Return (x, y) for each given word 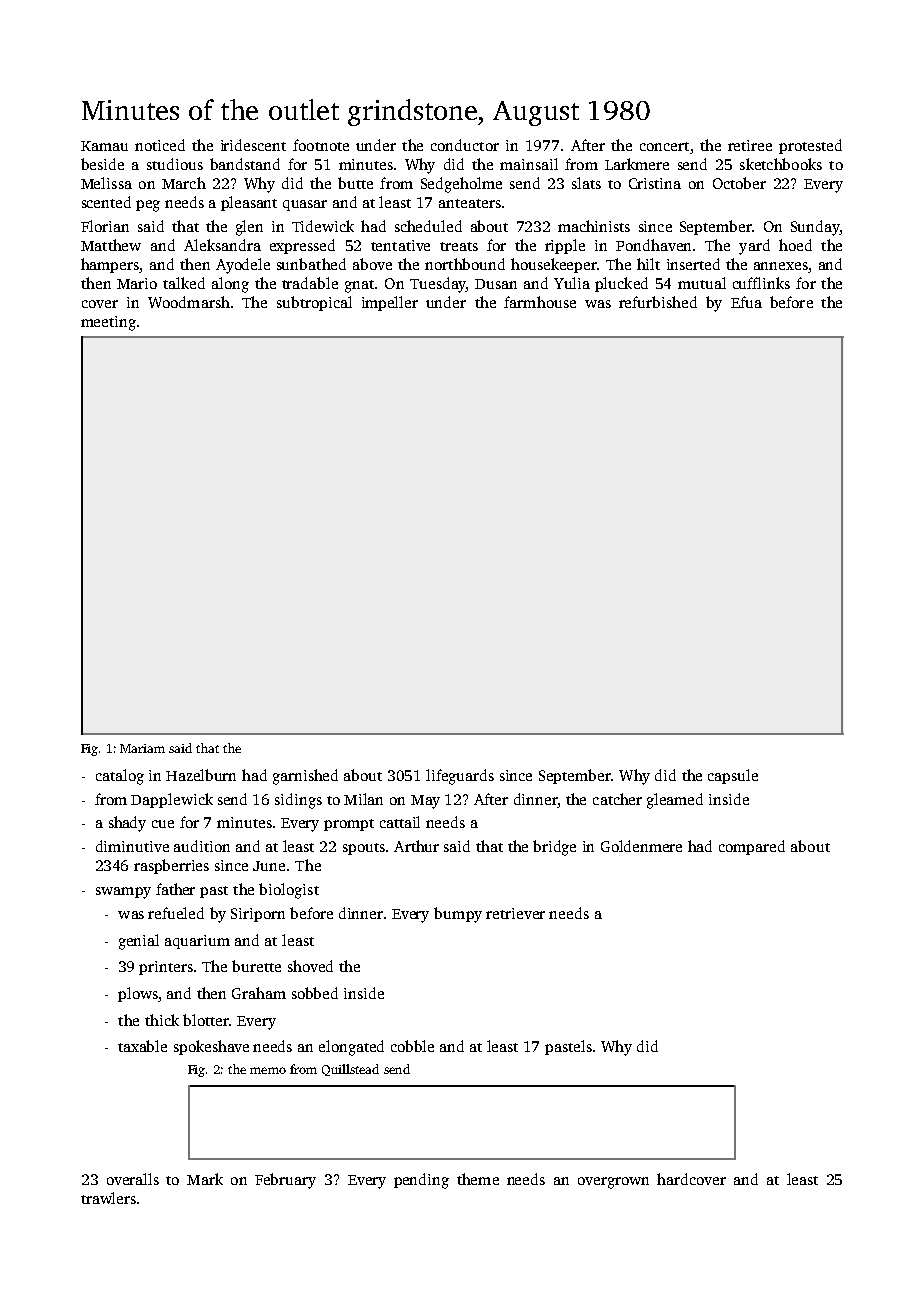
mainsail (529, 164)
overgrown (613, 1183)
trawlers (108, 1198)
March (184, 183)
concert (664, 146)
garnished (305, 777)
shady (127, 824)
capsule (733, 776)
